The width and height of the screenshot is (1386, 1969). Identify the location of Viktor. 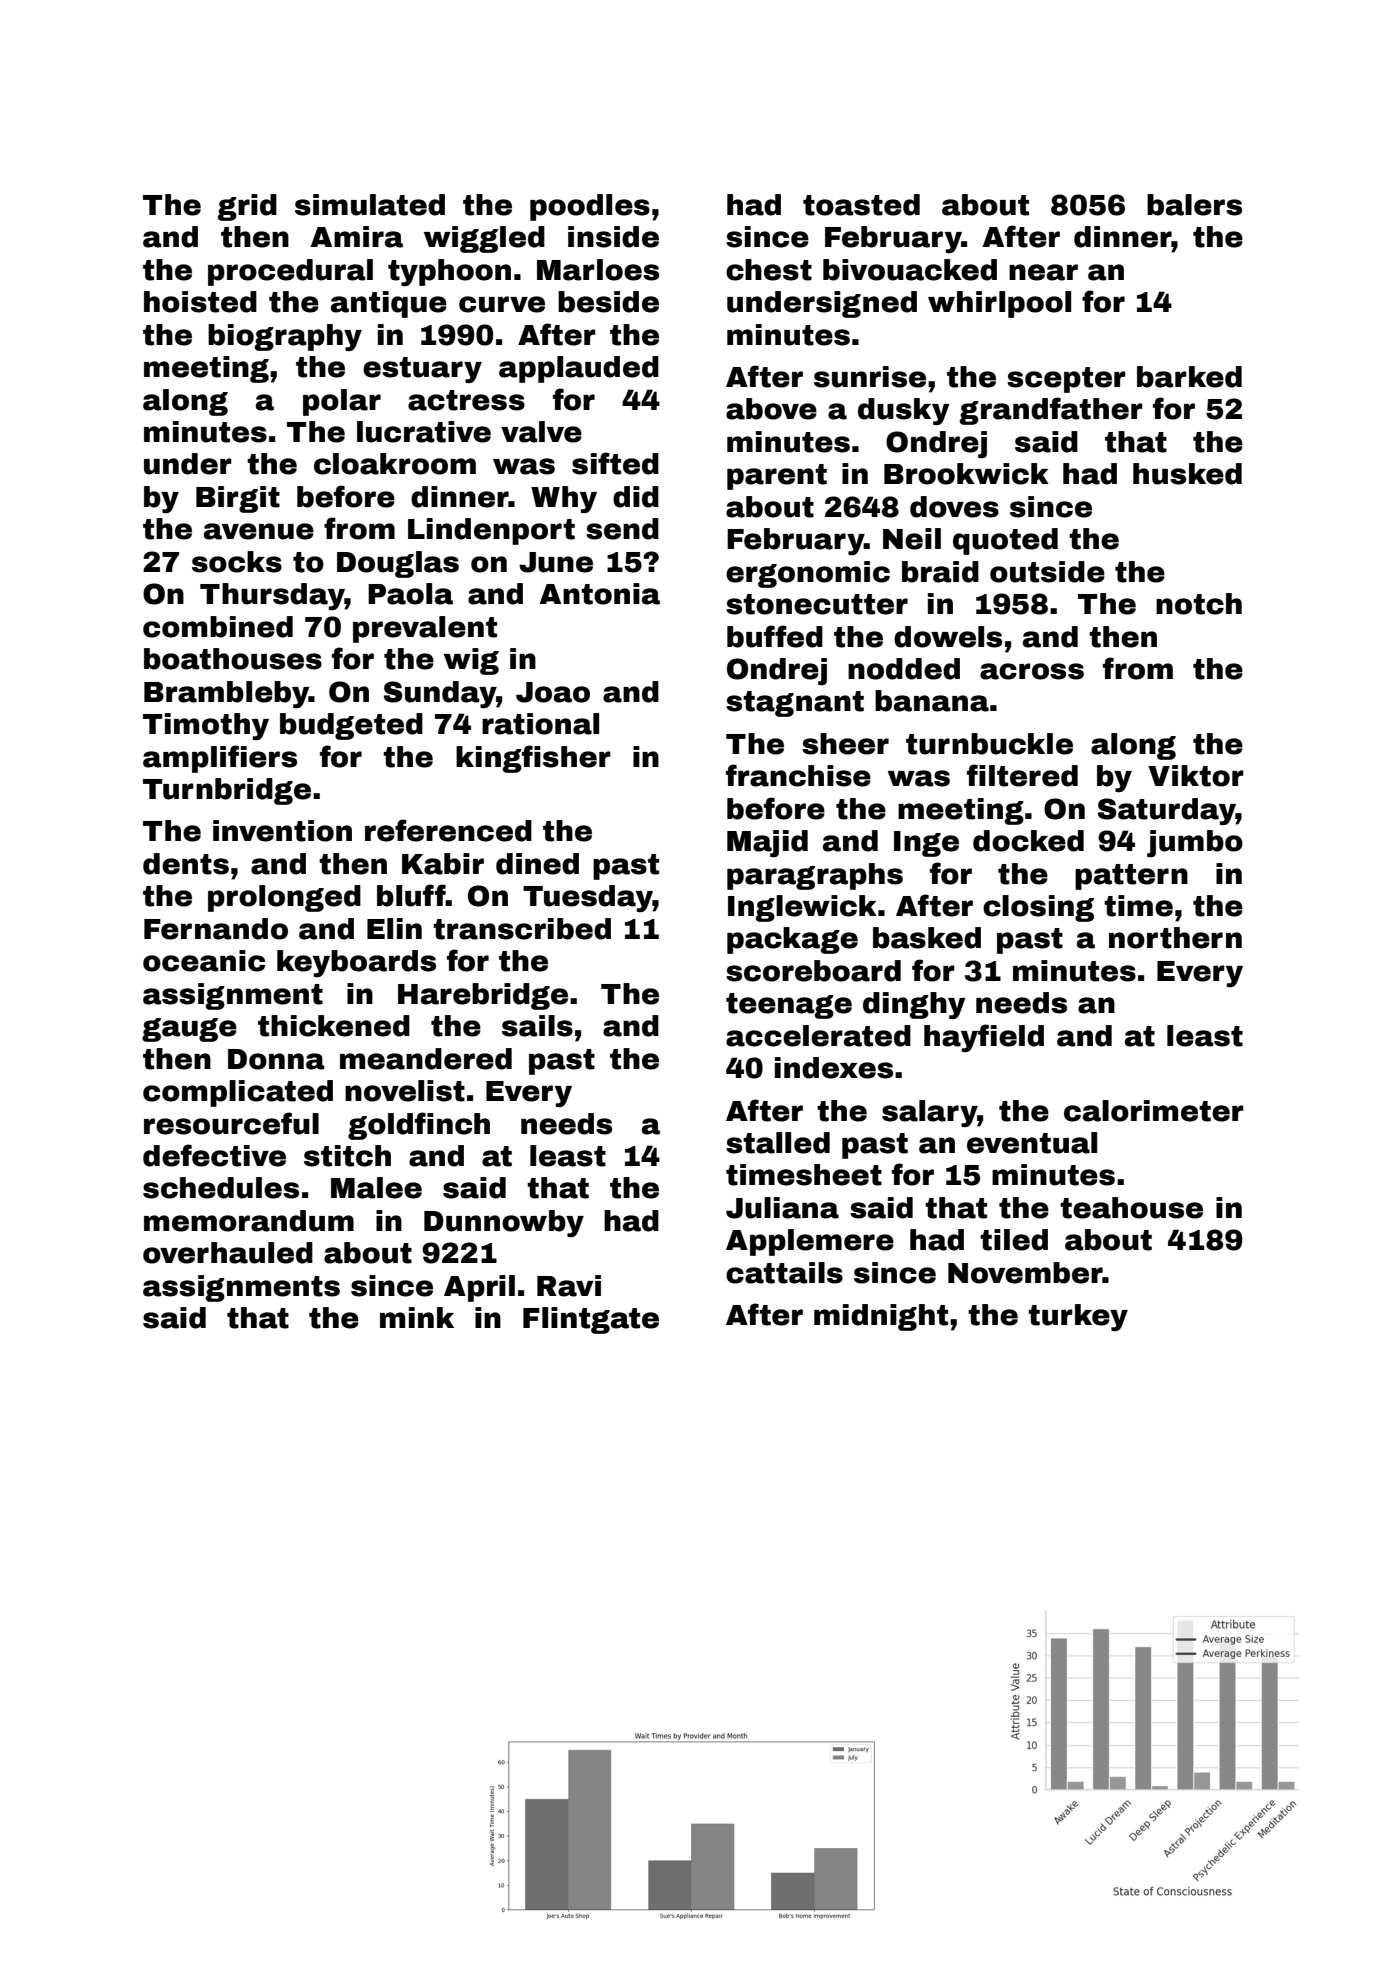
(1196, 776).
